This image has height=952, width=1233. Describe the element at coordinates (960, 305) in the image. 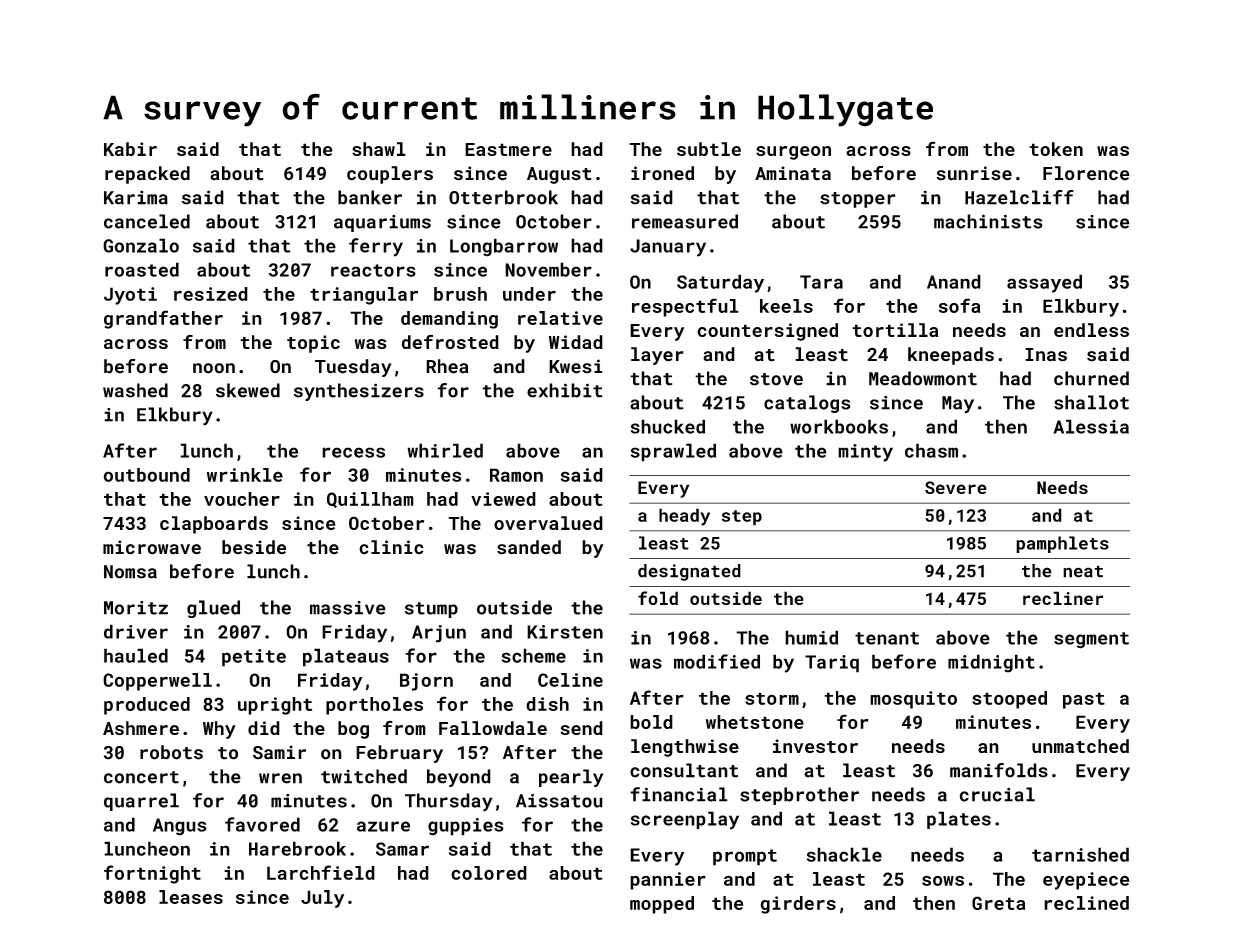

I see `sofa` at that location.
